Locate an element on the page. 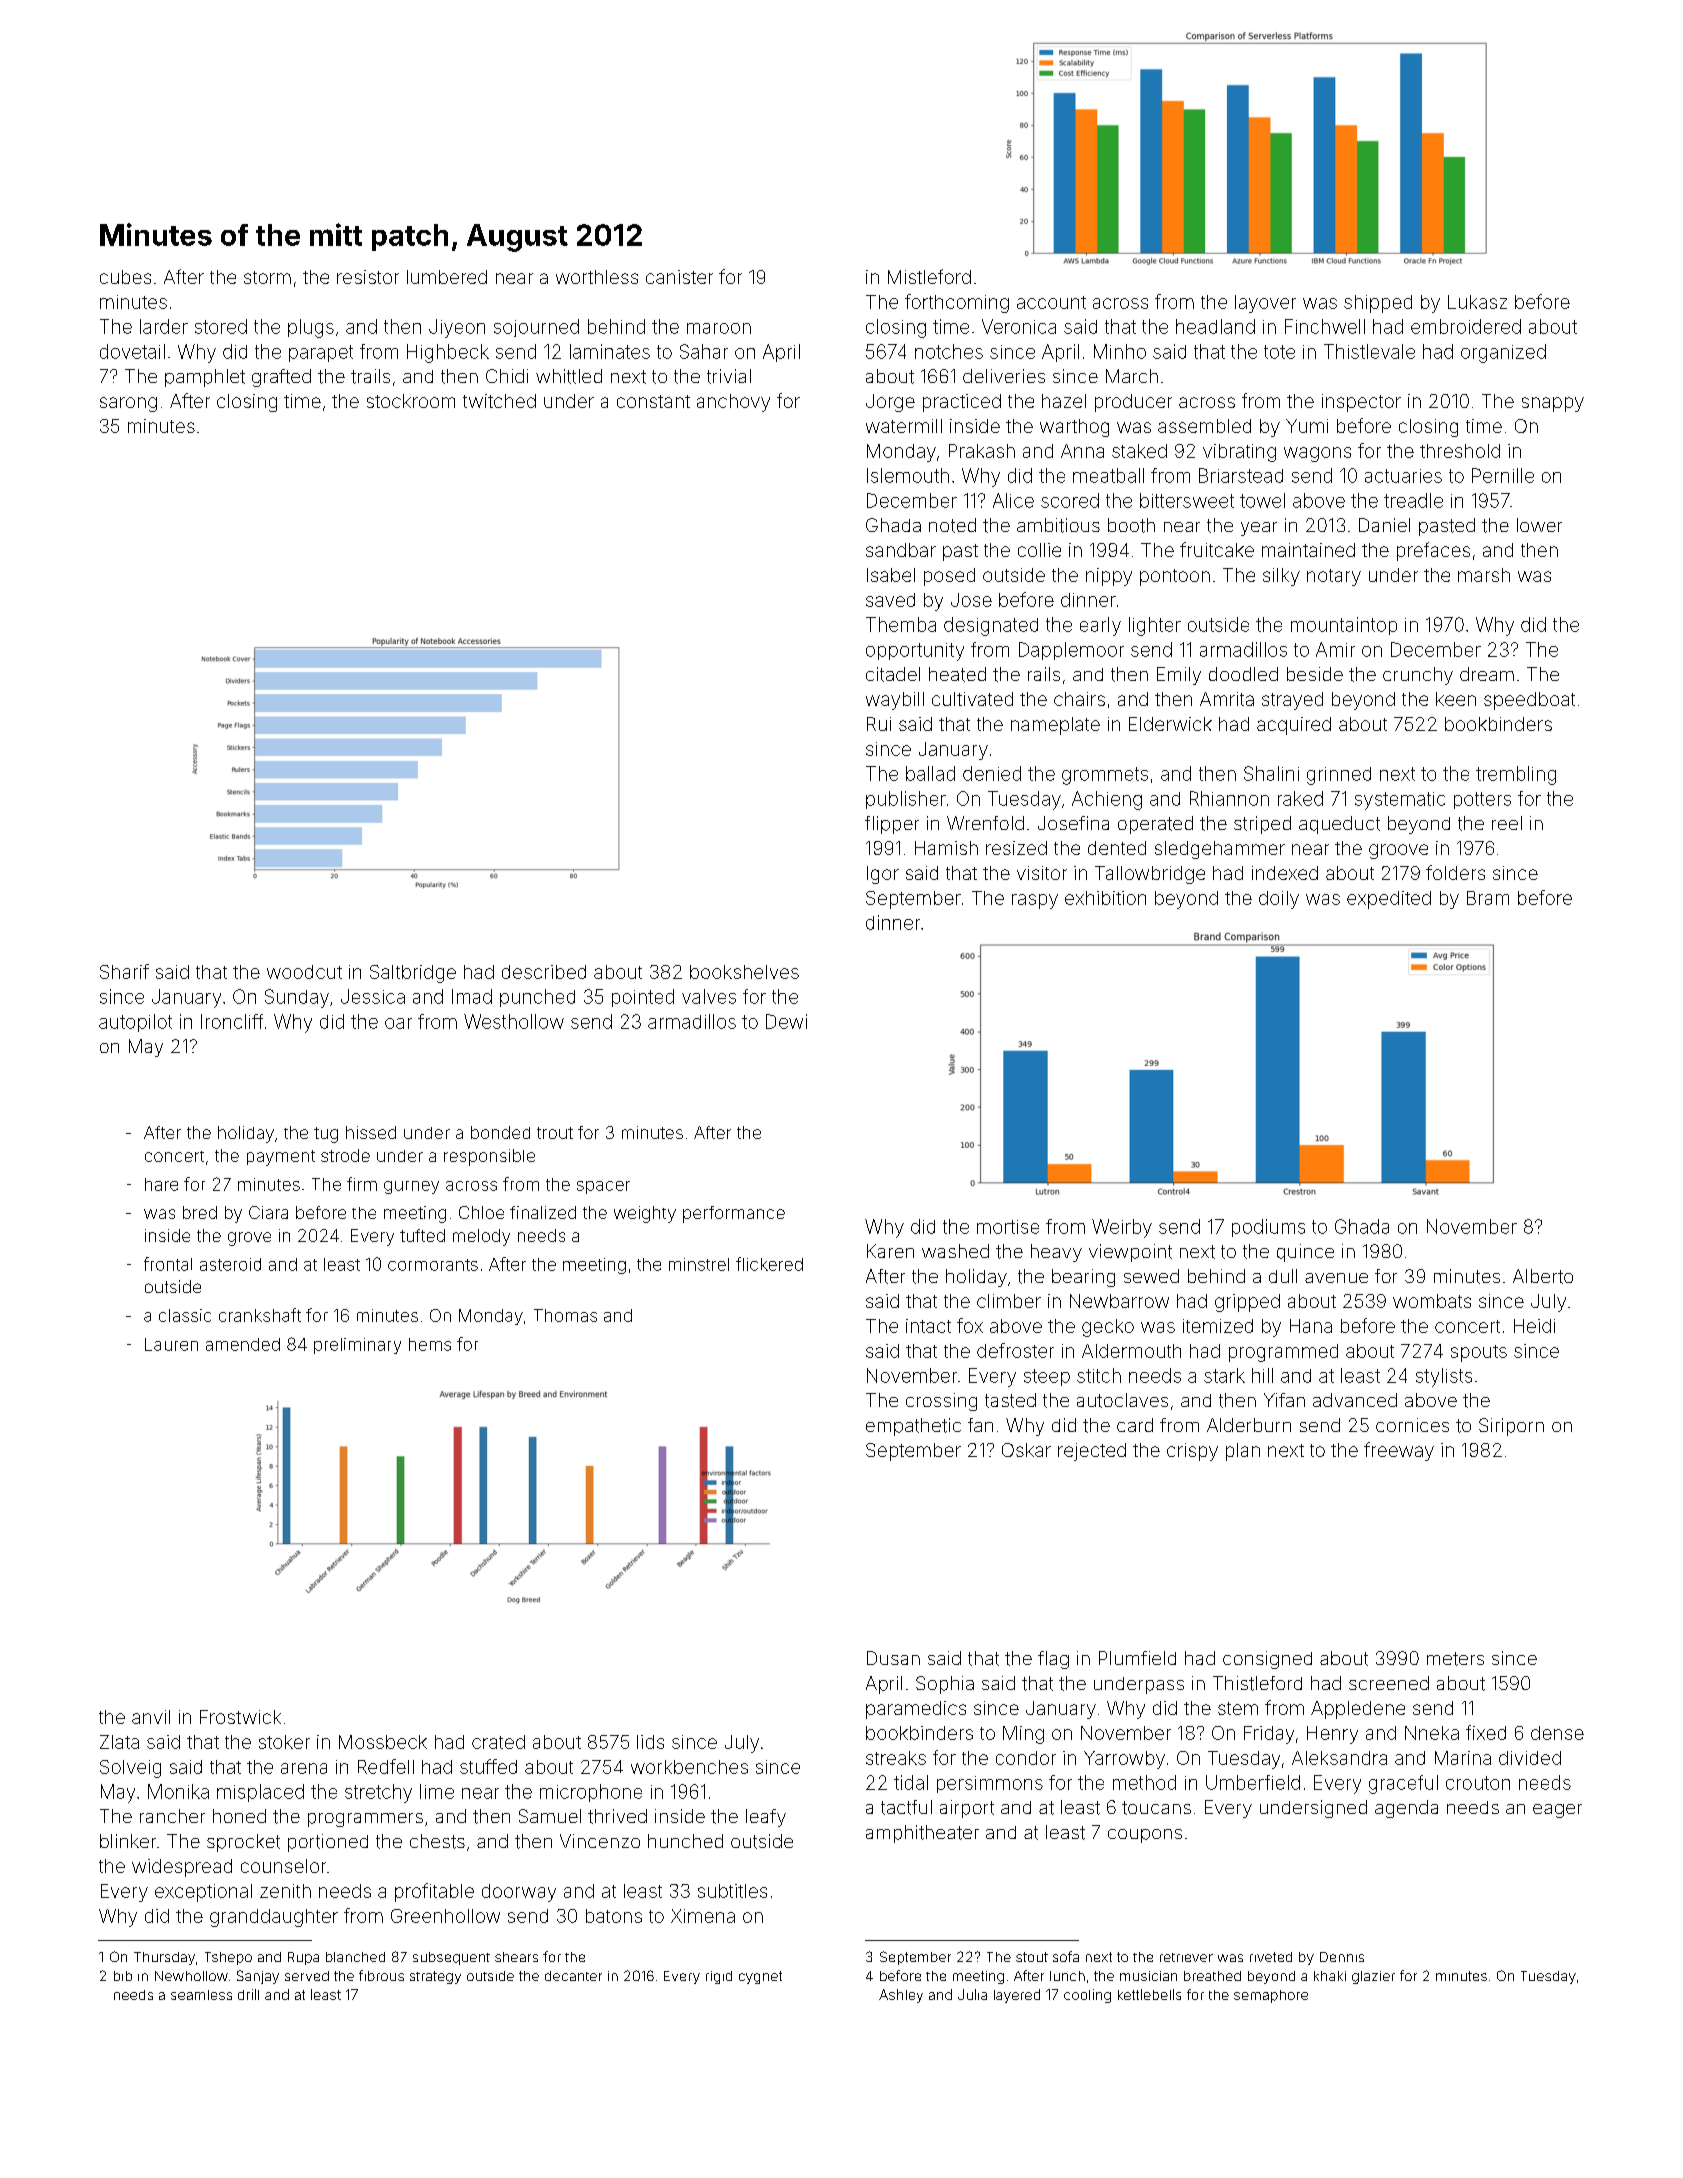  workbenches is located at coordinates (689, 1767).
